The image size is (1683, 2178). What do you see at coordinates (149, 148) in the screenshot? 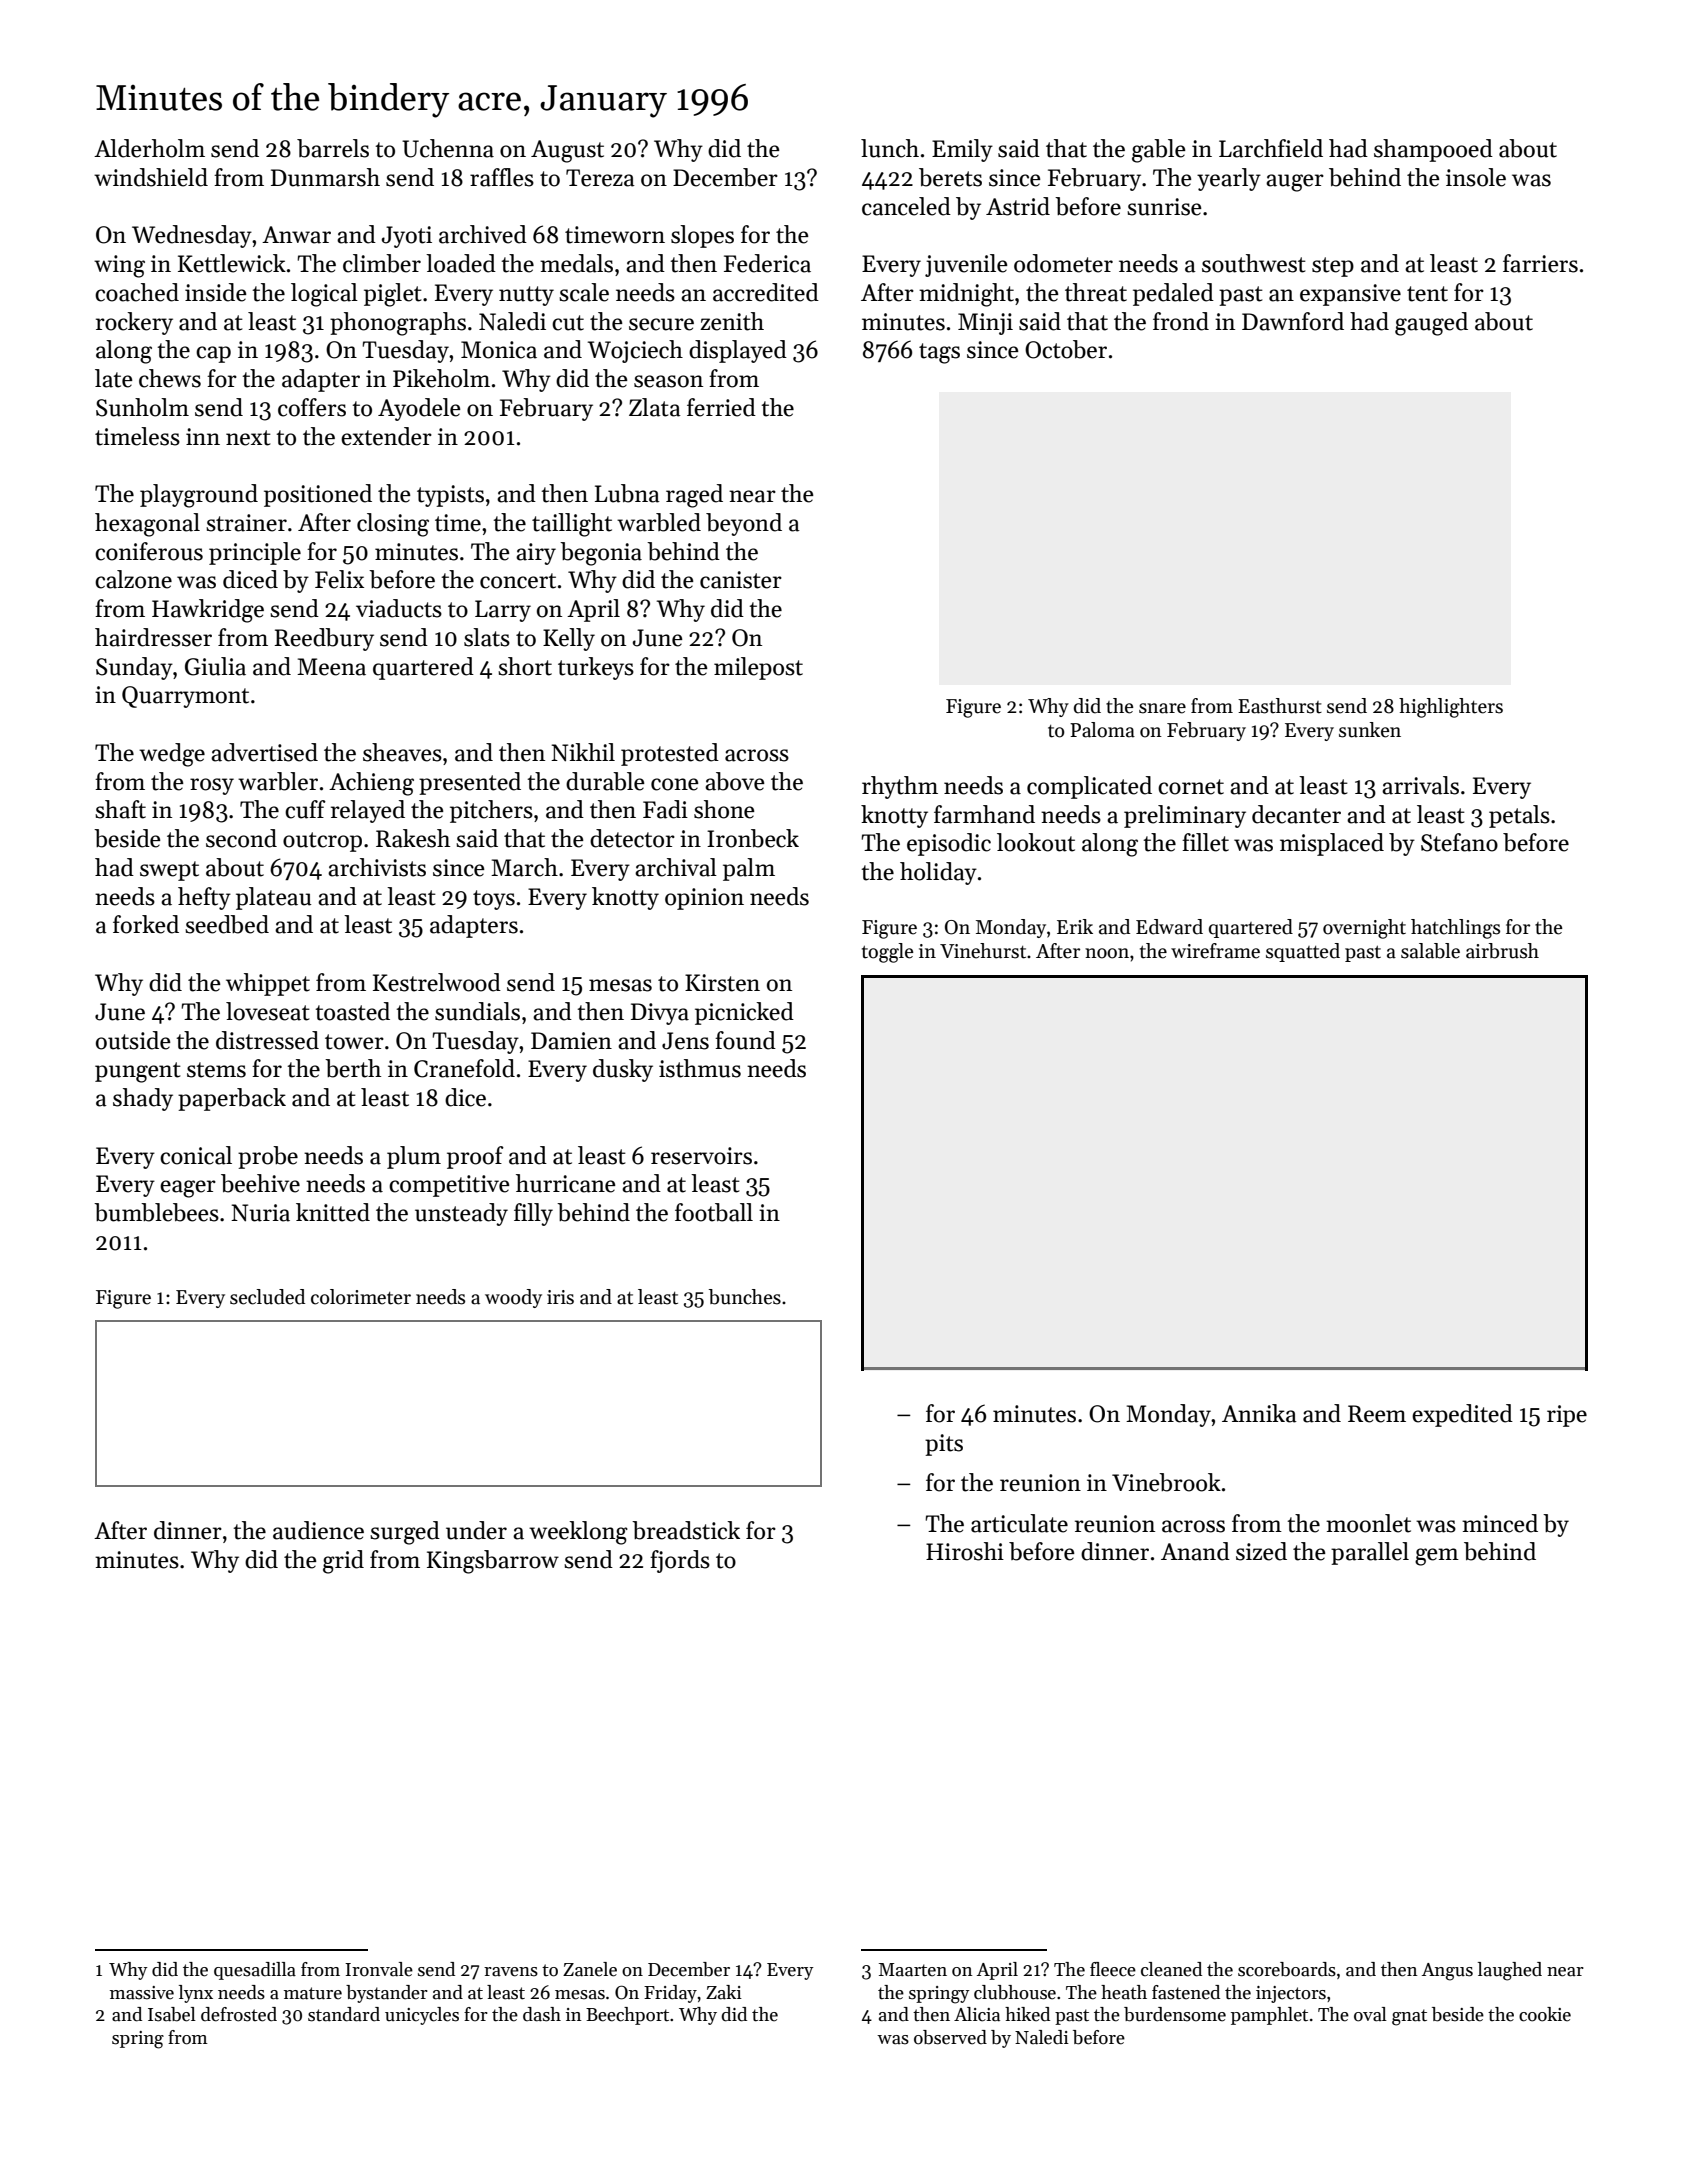
I see `Alderholm` at bounding box center [149, 148].
